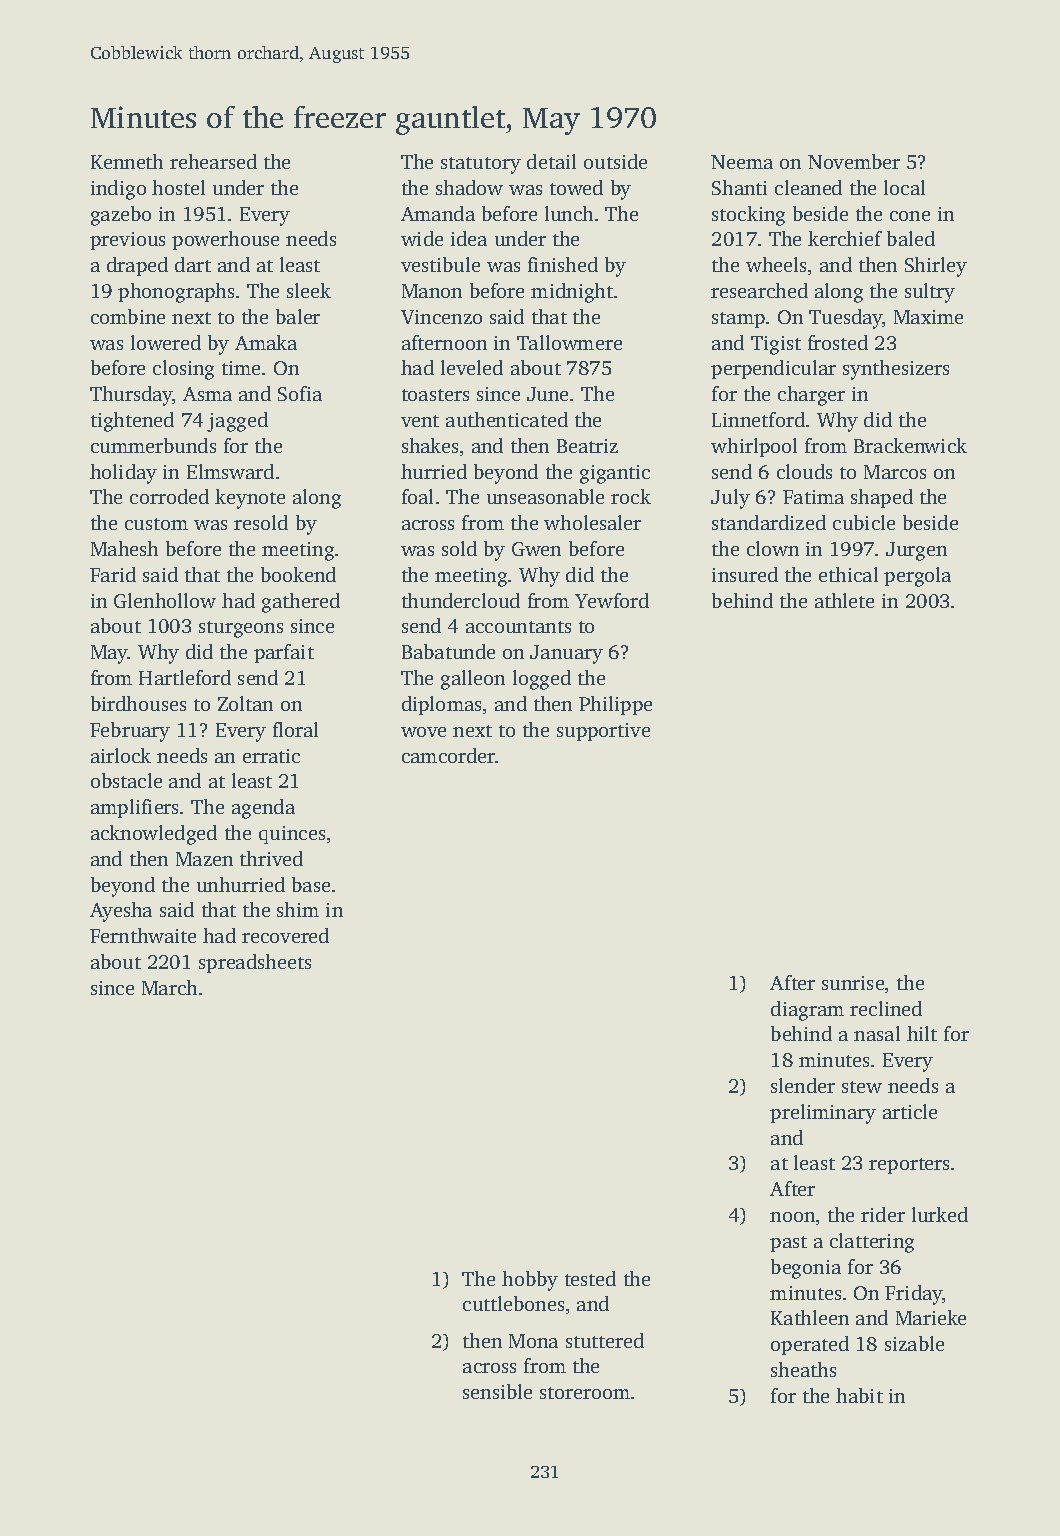 The height and width of the screenshot is (1536, 1060). I want to click on stuttered, so click(605, 1340).
